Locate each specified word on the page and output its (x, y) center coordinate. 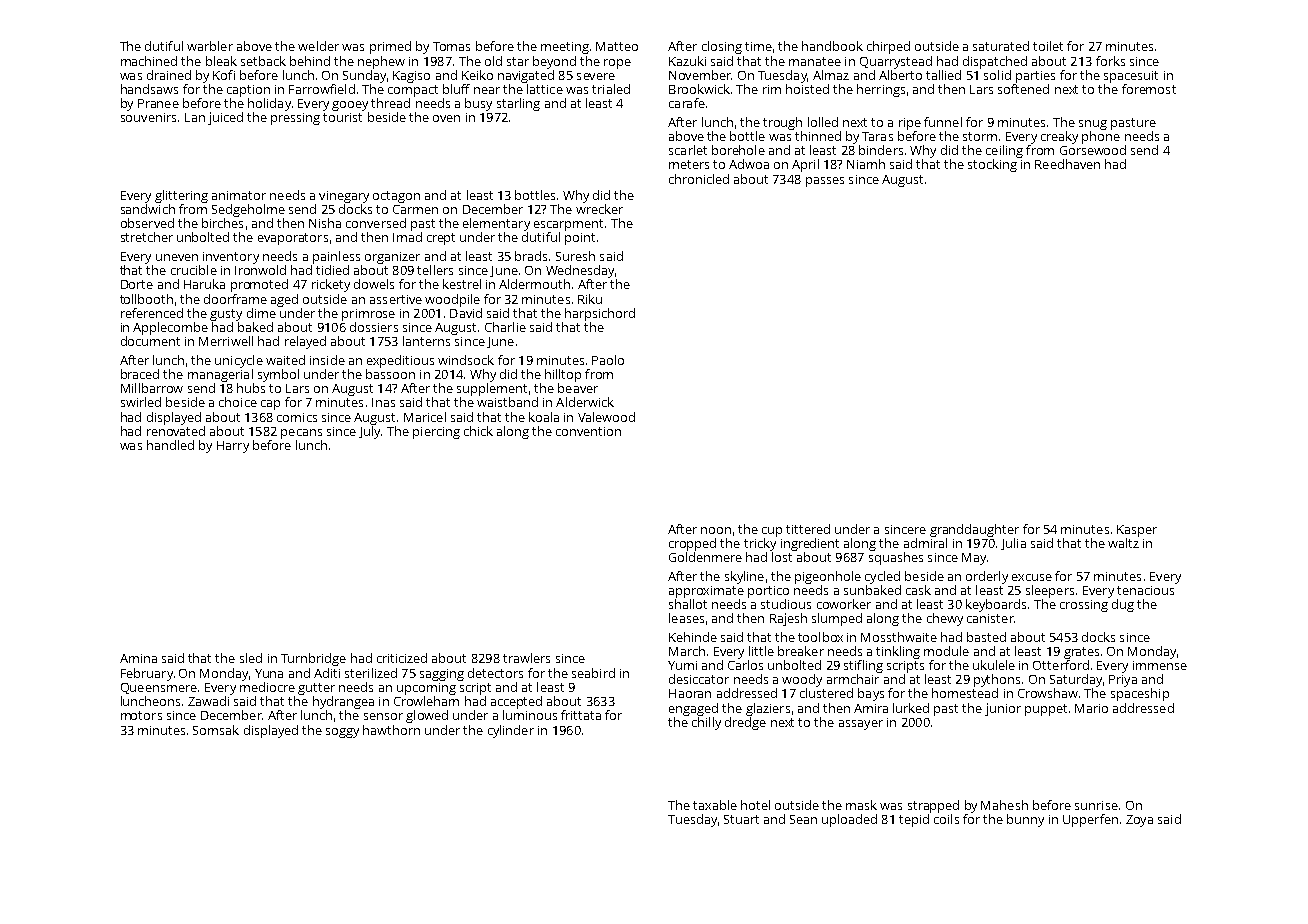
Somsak (216, 730)
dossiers (374, 327)
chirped (888, 47)
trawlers (526, 658)
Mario (1091, 708)
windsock (466, 360)
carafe (687, 103)
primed (390, 47)
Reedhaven (1067, 164)
